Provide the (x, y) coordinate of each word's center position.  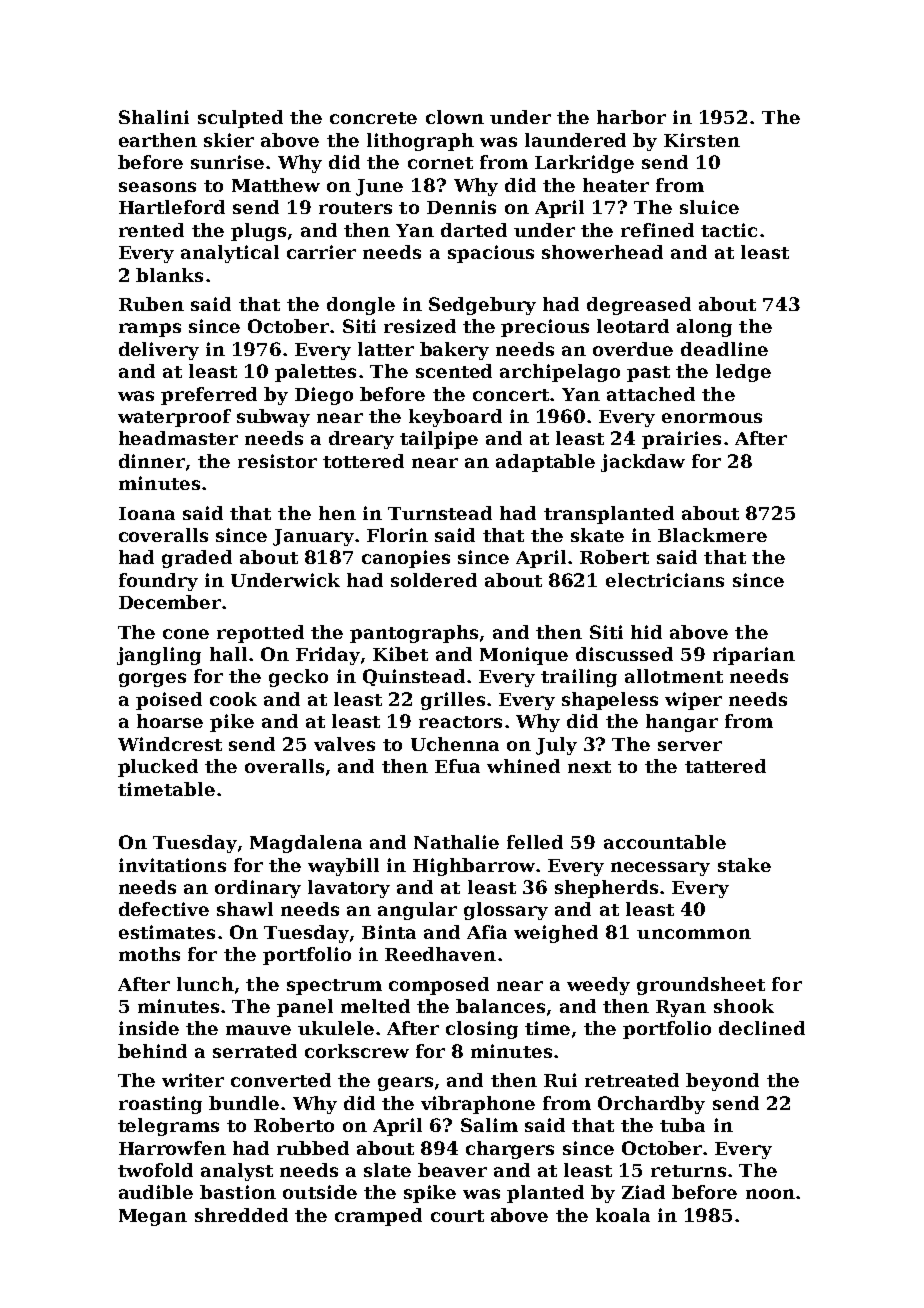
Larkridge (584, 164)
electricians (665, 580)
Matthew (276, 185)
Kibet (400, 654)
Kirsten (702, 140)
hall (228, 654)
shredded (241, 1215)
